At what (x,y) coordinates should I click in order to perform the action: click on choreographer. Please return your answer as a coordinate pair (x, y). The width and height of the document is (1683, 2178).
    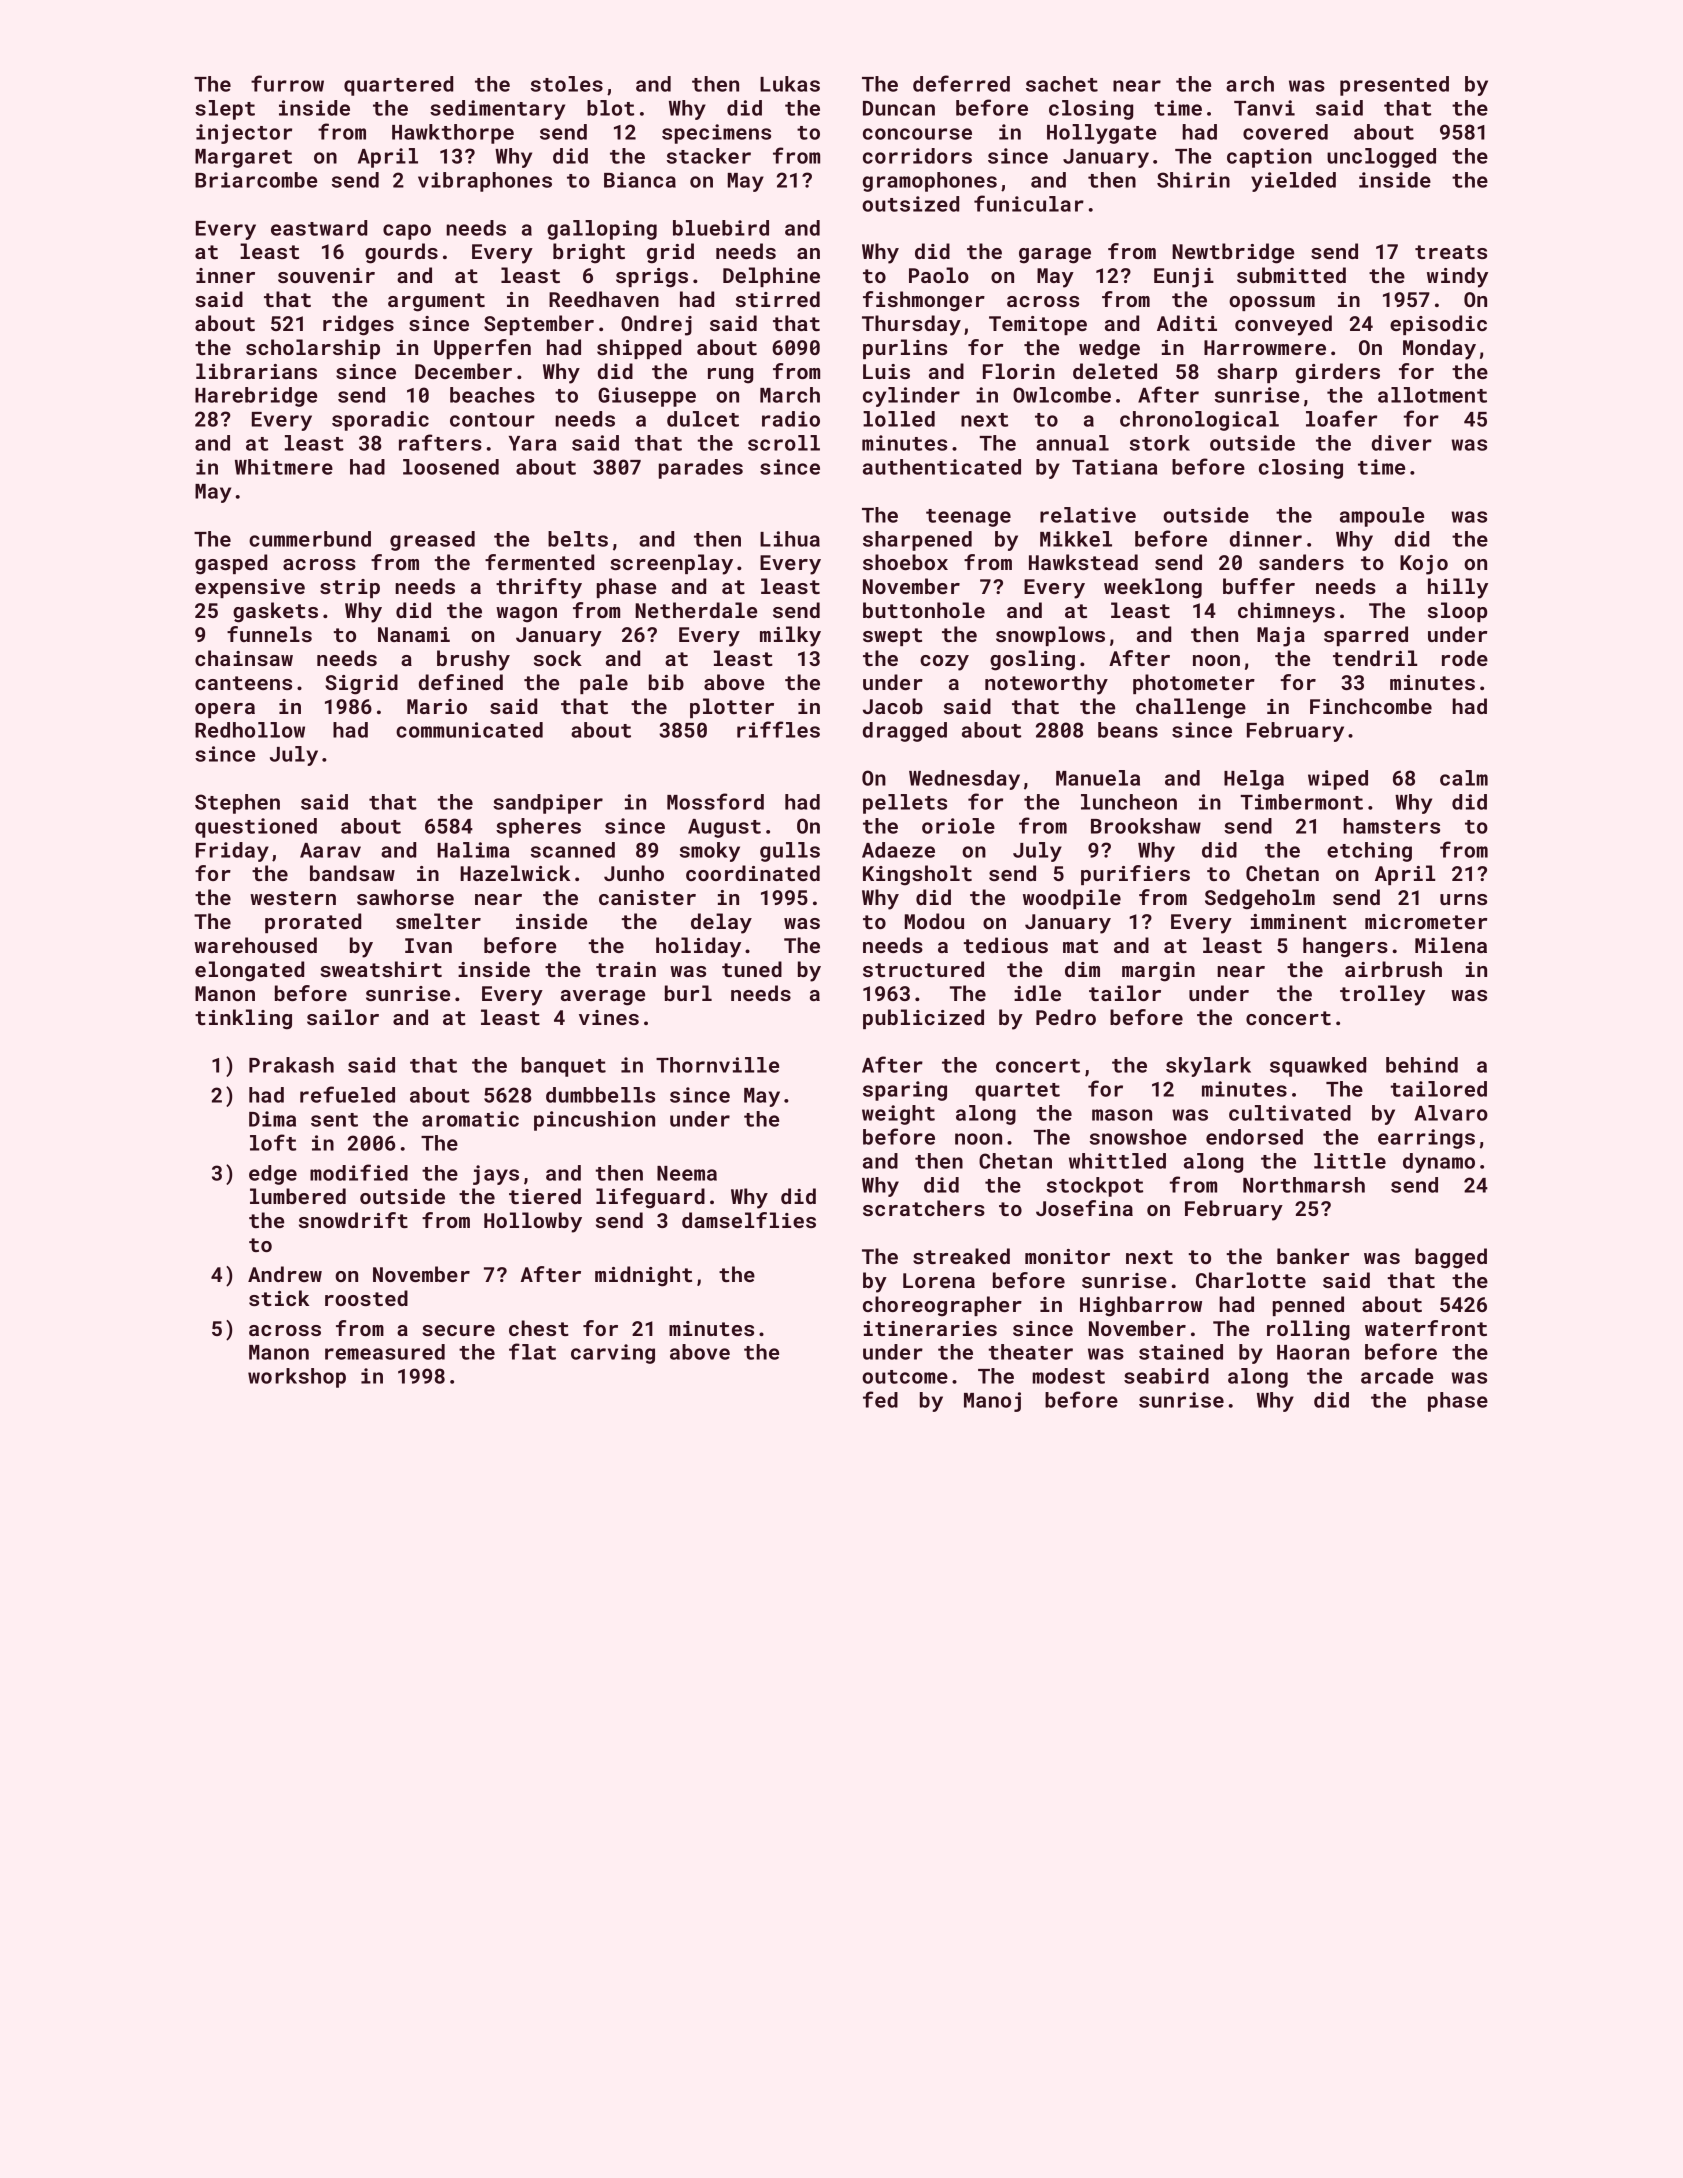
    Looking at the image, I should click on (942, 1306).
